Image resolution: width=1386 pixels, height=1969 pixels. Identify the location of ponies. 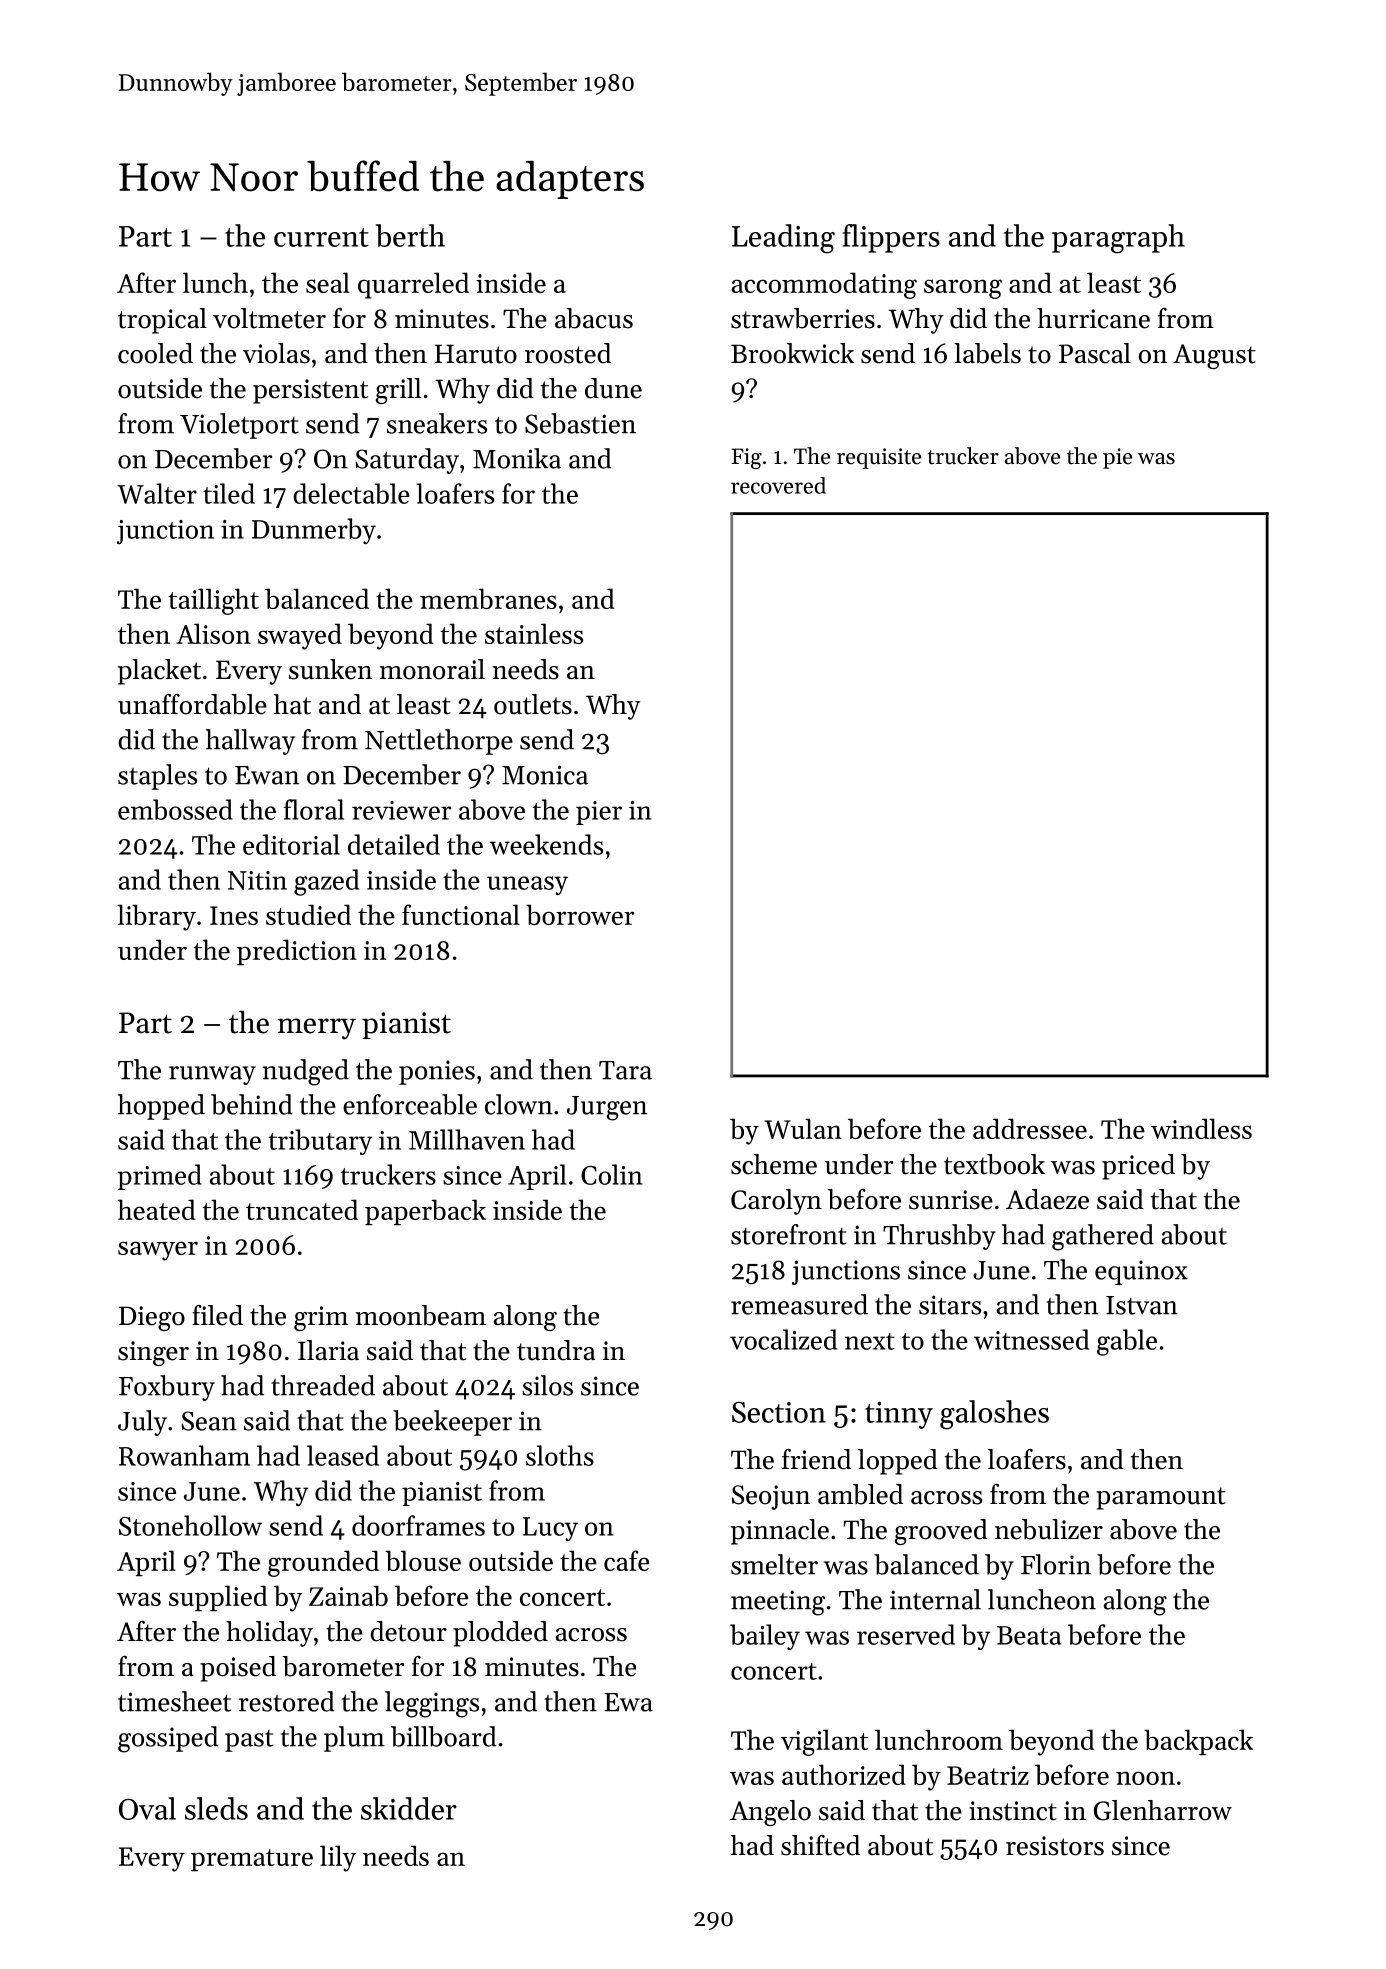
(437, 1072).
